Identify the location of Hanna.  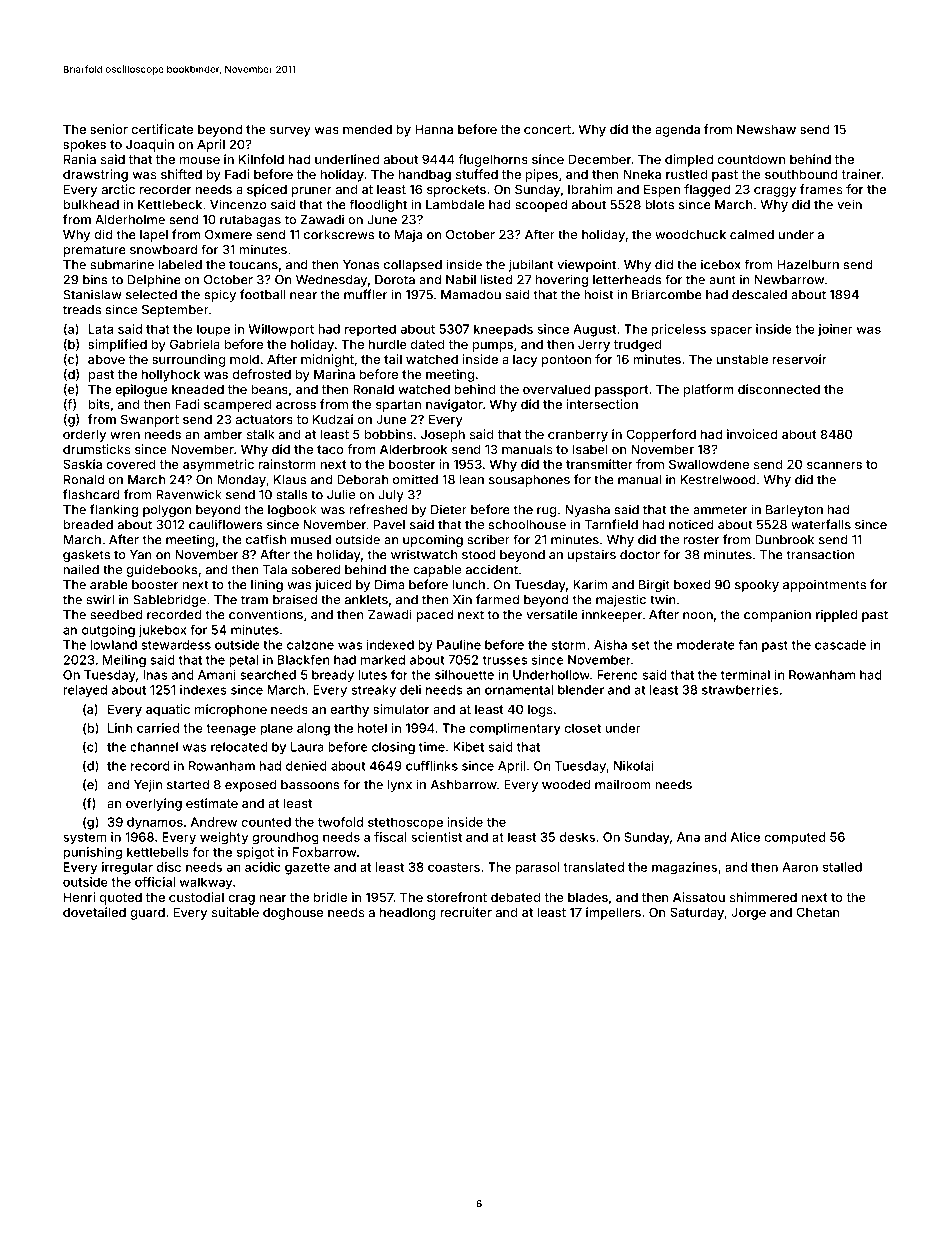
(434, 129).
